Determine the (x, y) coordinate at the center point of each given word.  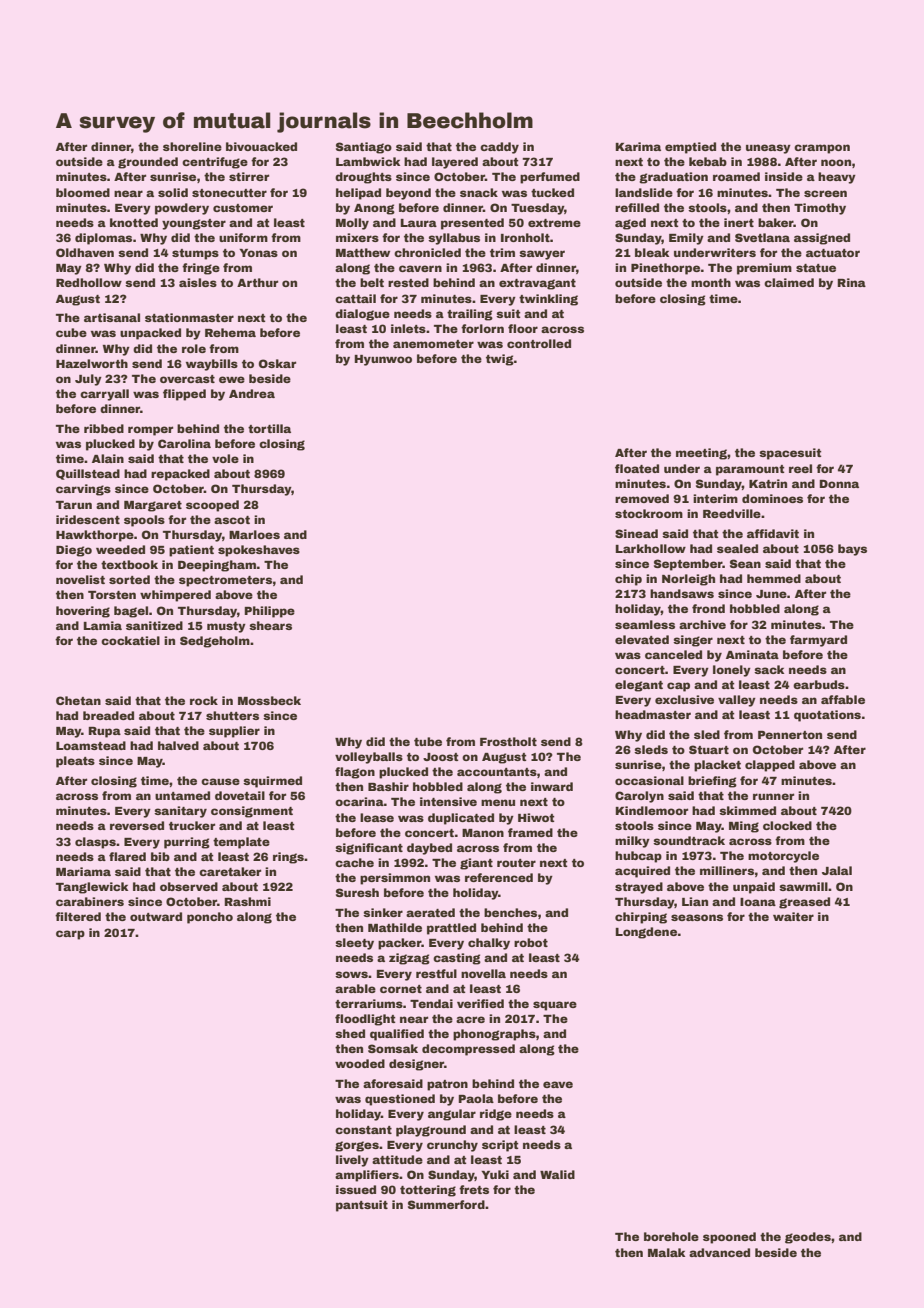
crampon (822, 149)
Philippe (270, 612)
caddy (499, 148)
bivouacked (261, 146)
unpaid (754, 888)
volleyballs (369, 758)
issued (356, 1189)
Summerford (446, 1204)
